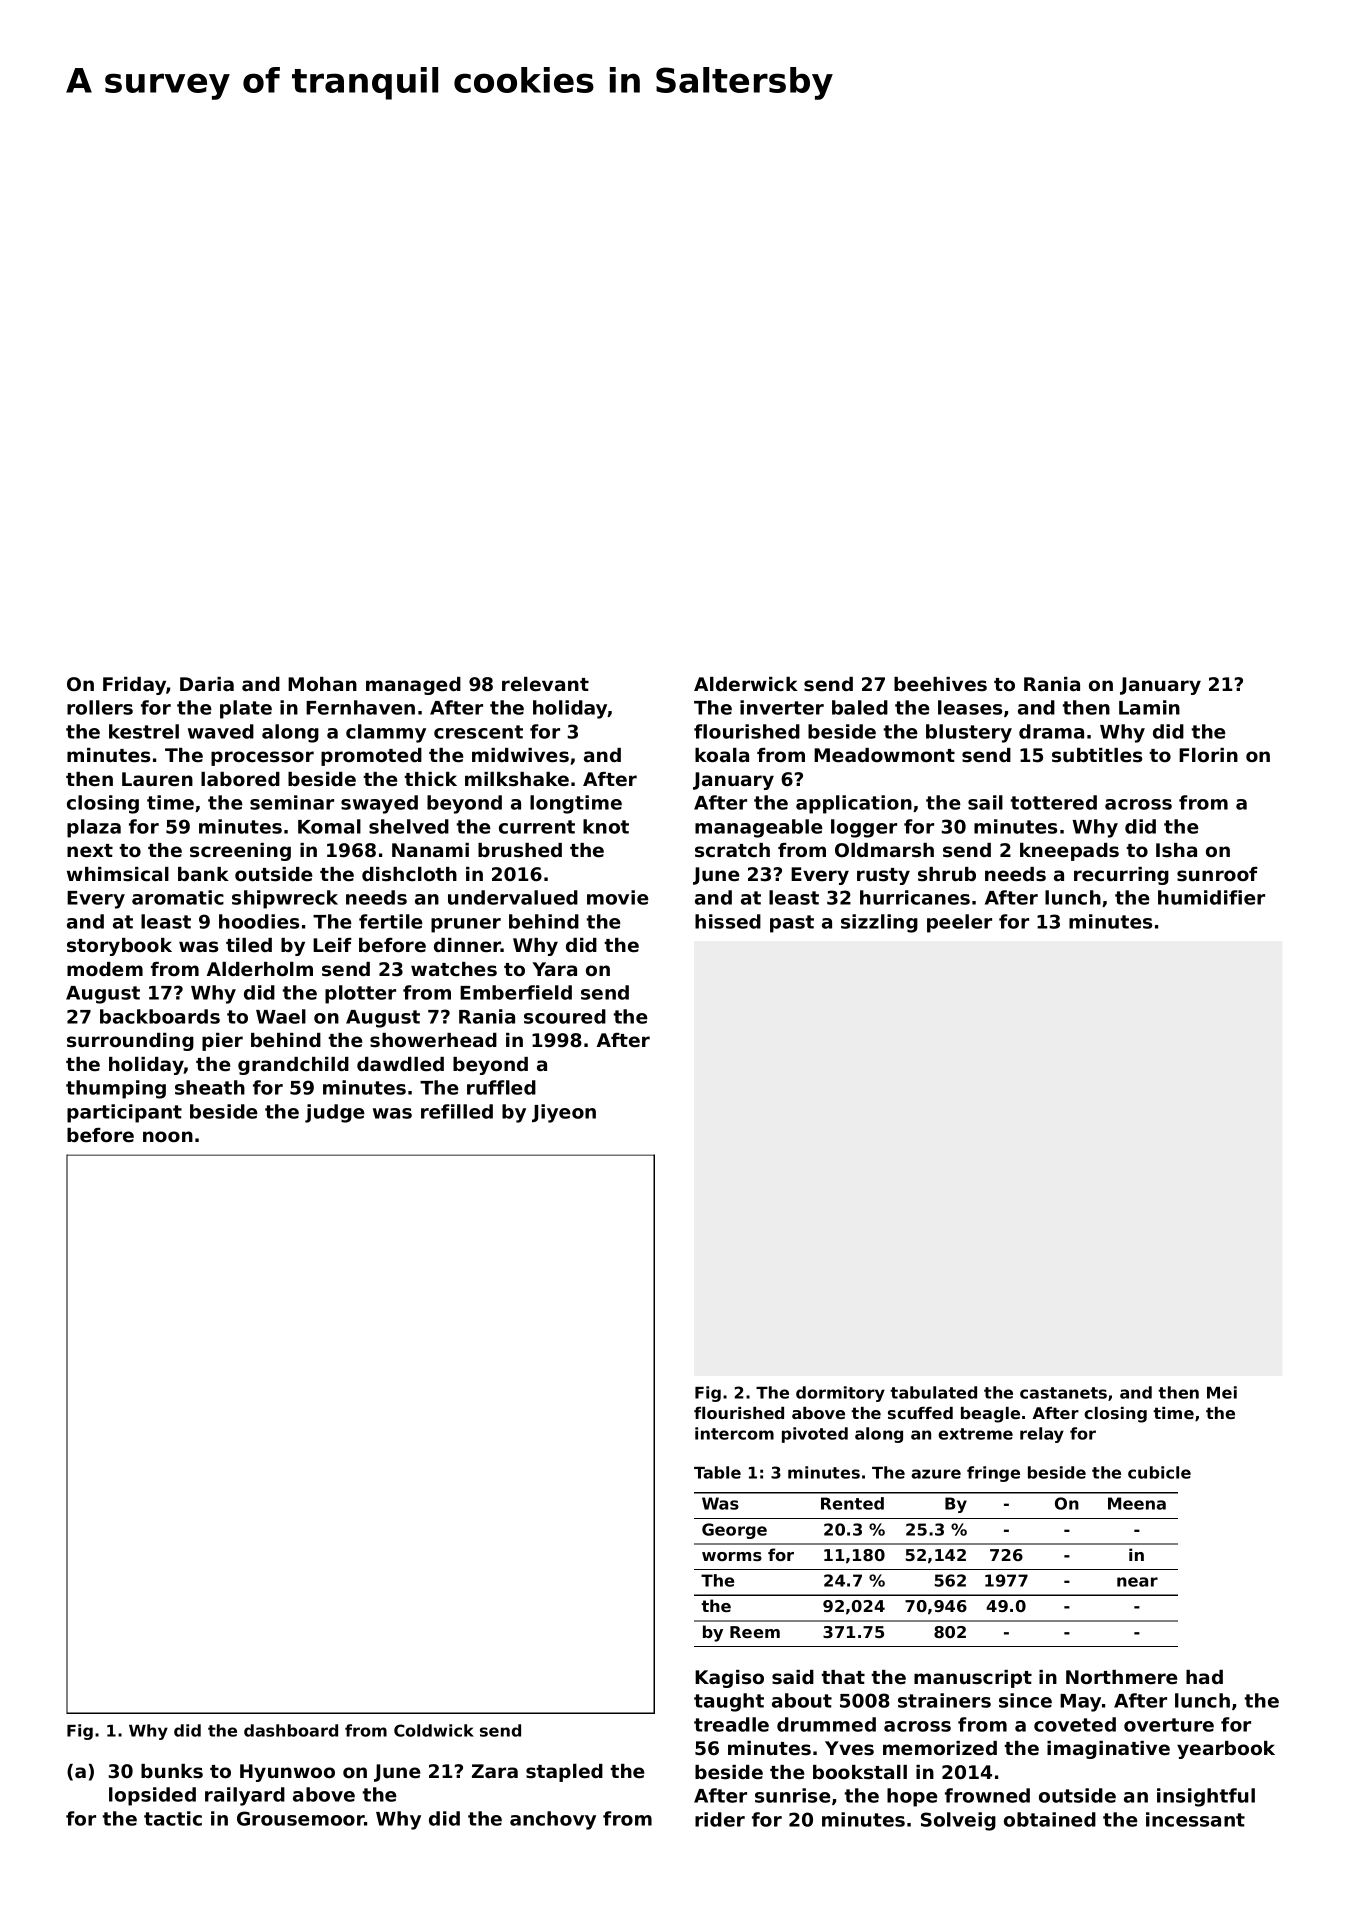  I want to click on humidifier, so click(1211, 897).
